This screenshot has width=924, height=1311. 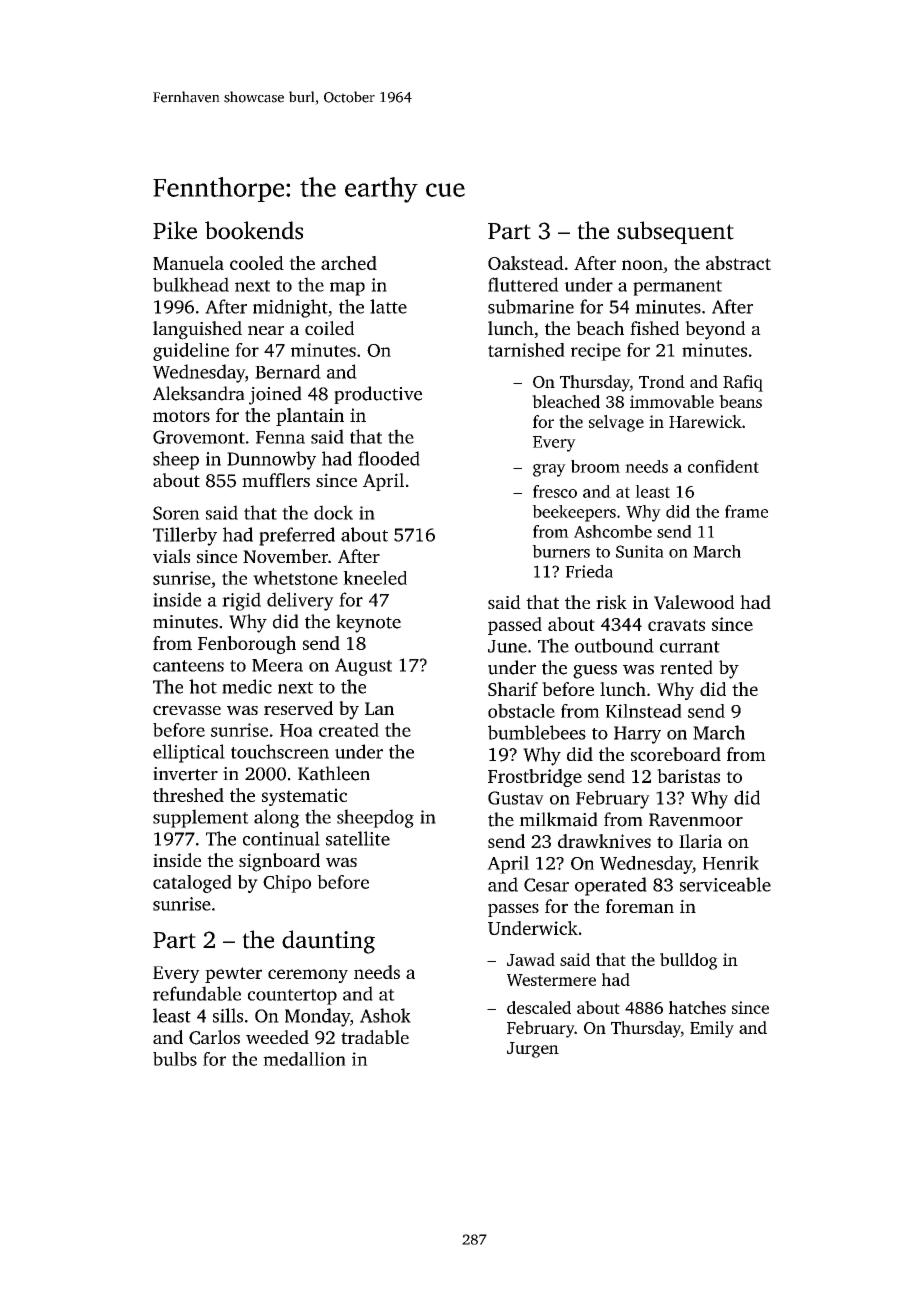 I want to click on Jurgen, so click(x=533, y=1050).
